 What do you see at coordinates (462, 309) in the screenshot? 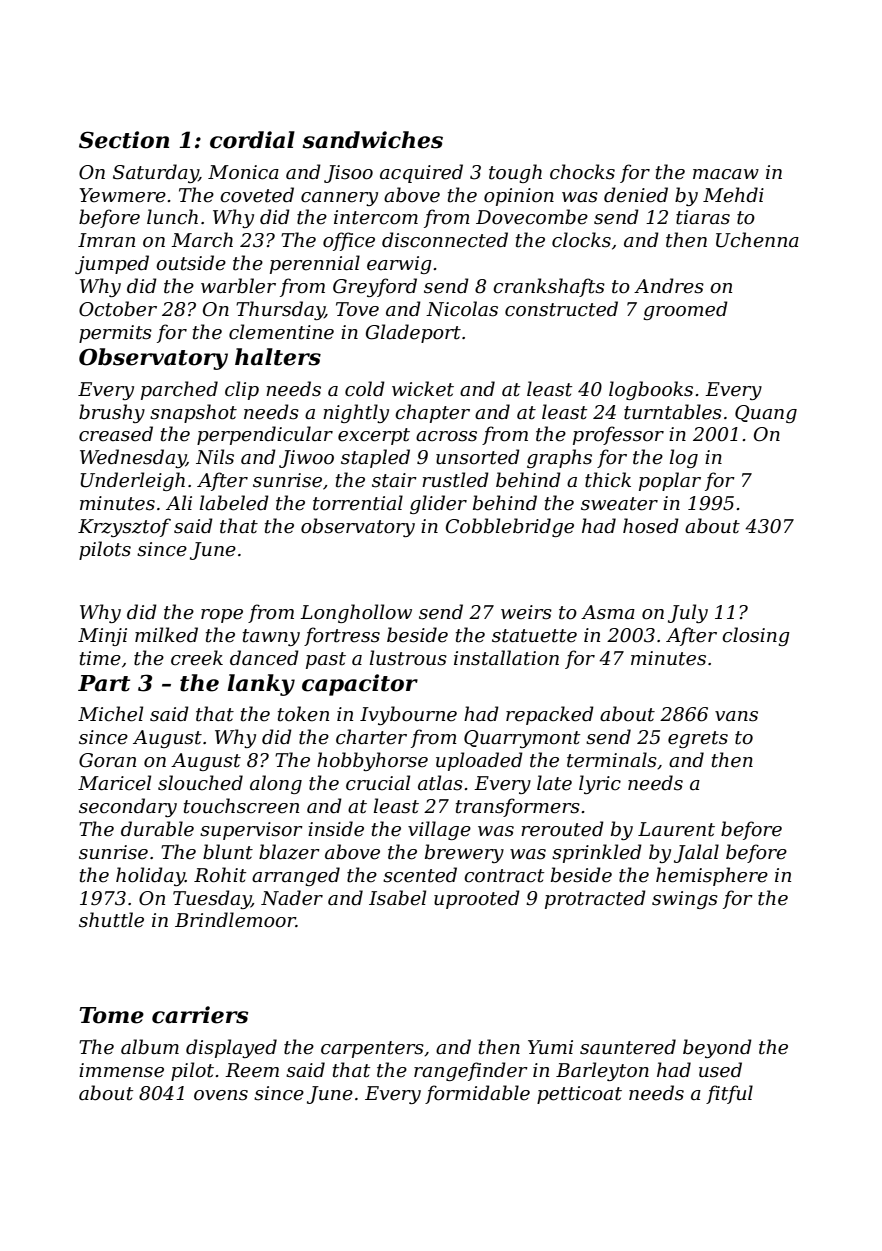
I see `Nicolas` at bounding box center [462, 309].
